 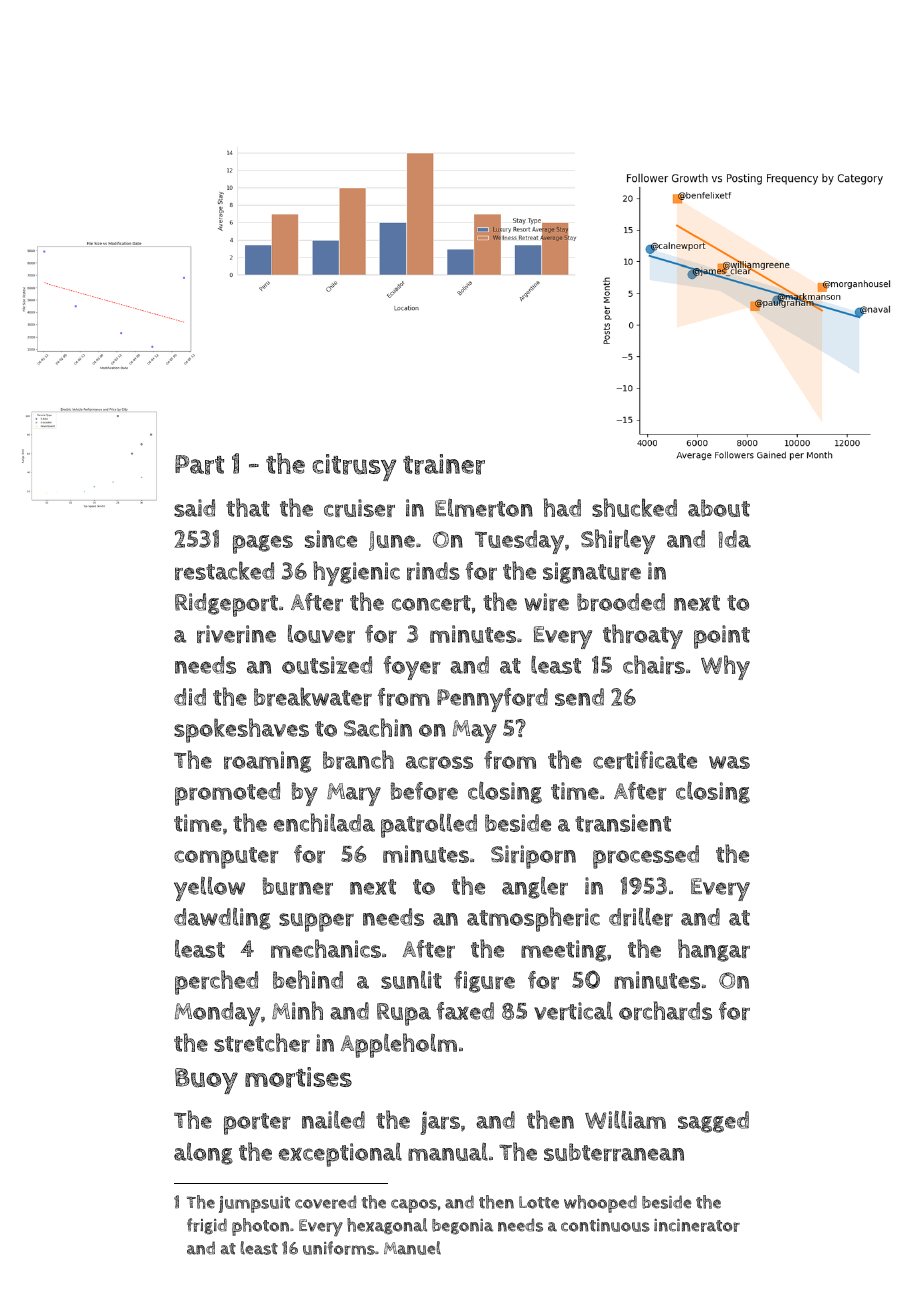 I want to click on promoted, so click(x=227, y=794).
